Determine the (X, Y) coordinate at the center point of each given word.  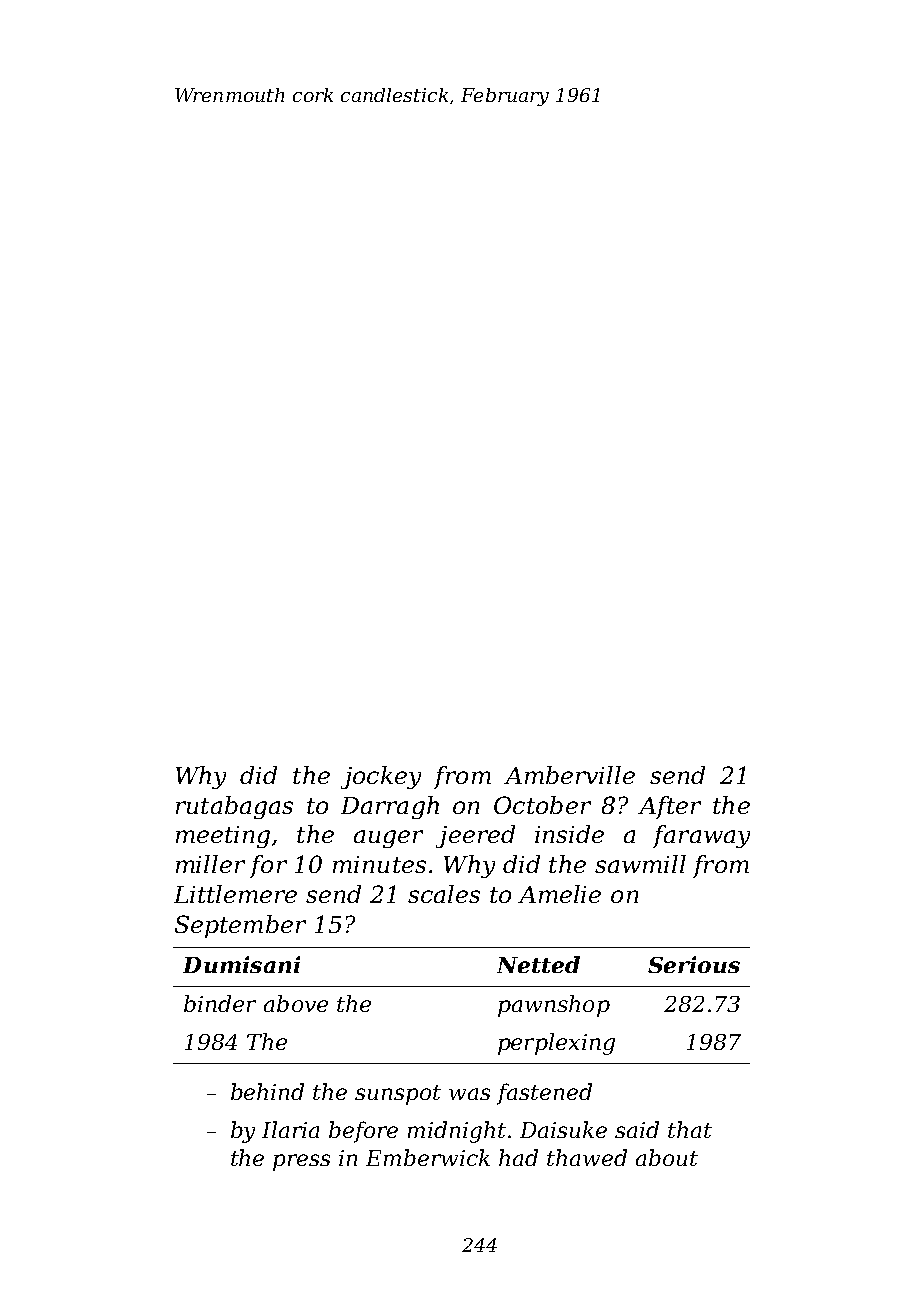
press (301, 1162)
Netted (538, 964)
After (669, 807)
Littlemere (235, 894)
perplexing (556, 1044)
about (667, 1157)
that (690, 1129)
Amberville (569, 775)
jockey (381, 777)
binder (220, 1003)
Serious (694, 964)
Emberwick (428, 1157)
